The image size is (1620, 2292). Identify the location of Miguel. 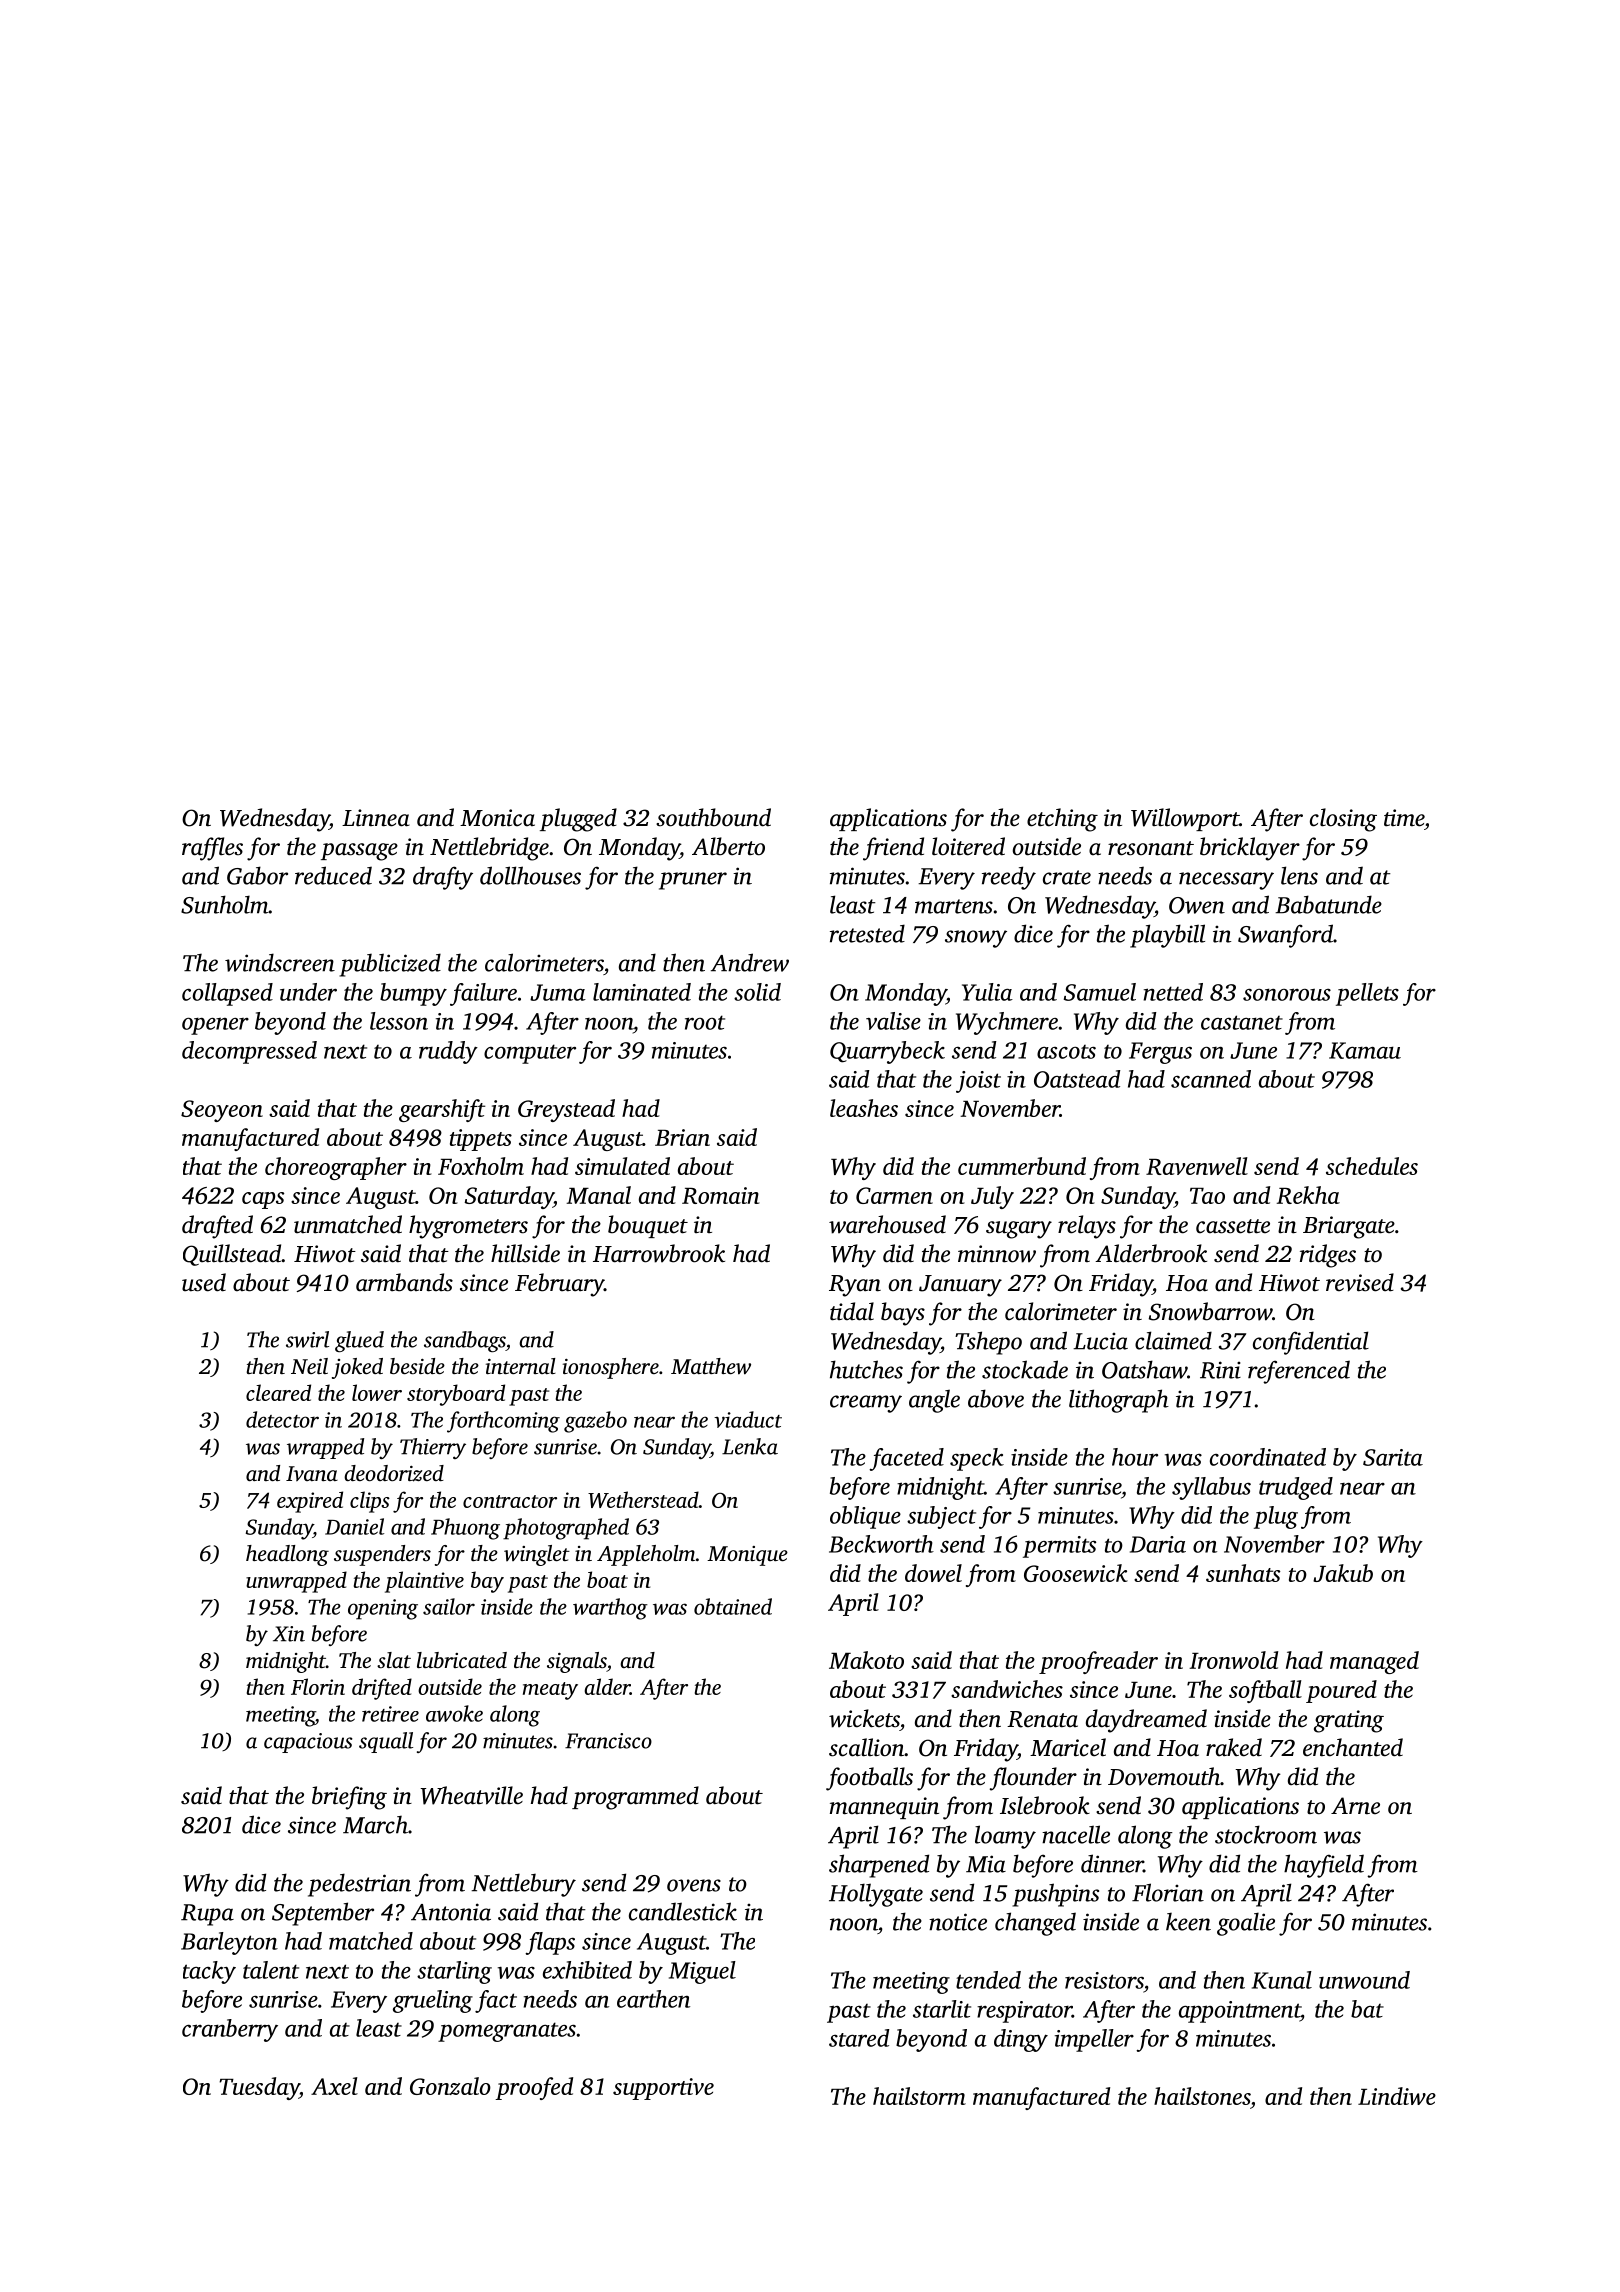
(702, 1972).
